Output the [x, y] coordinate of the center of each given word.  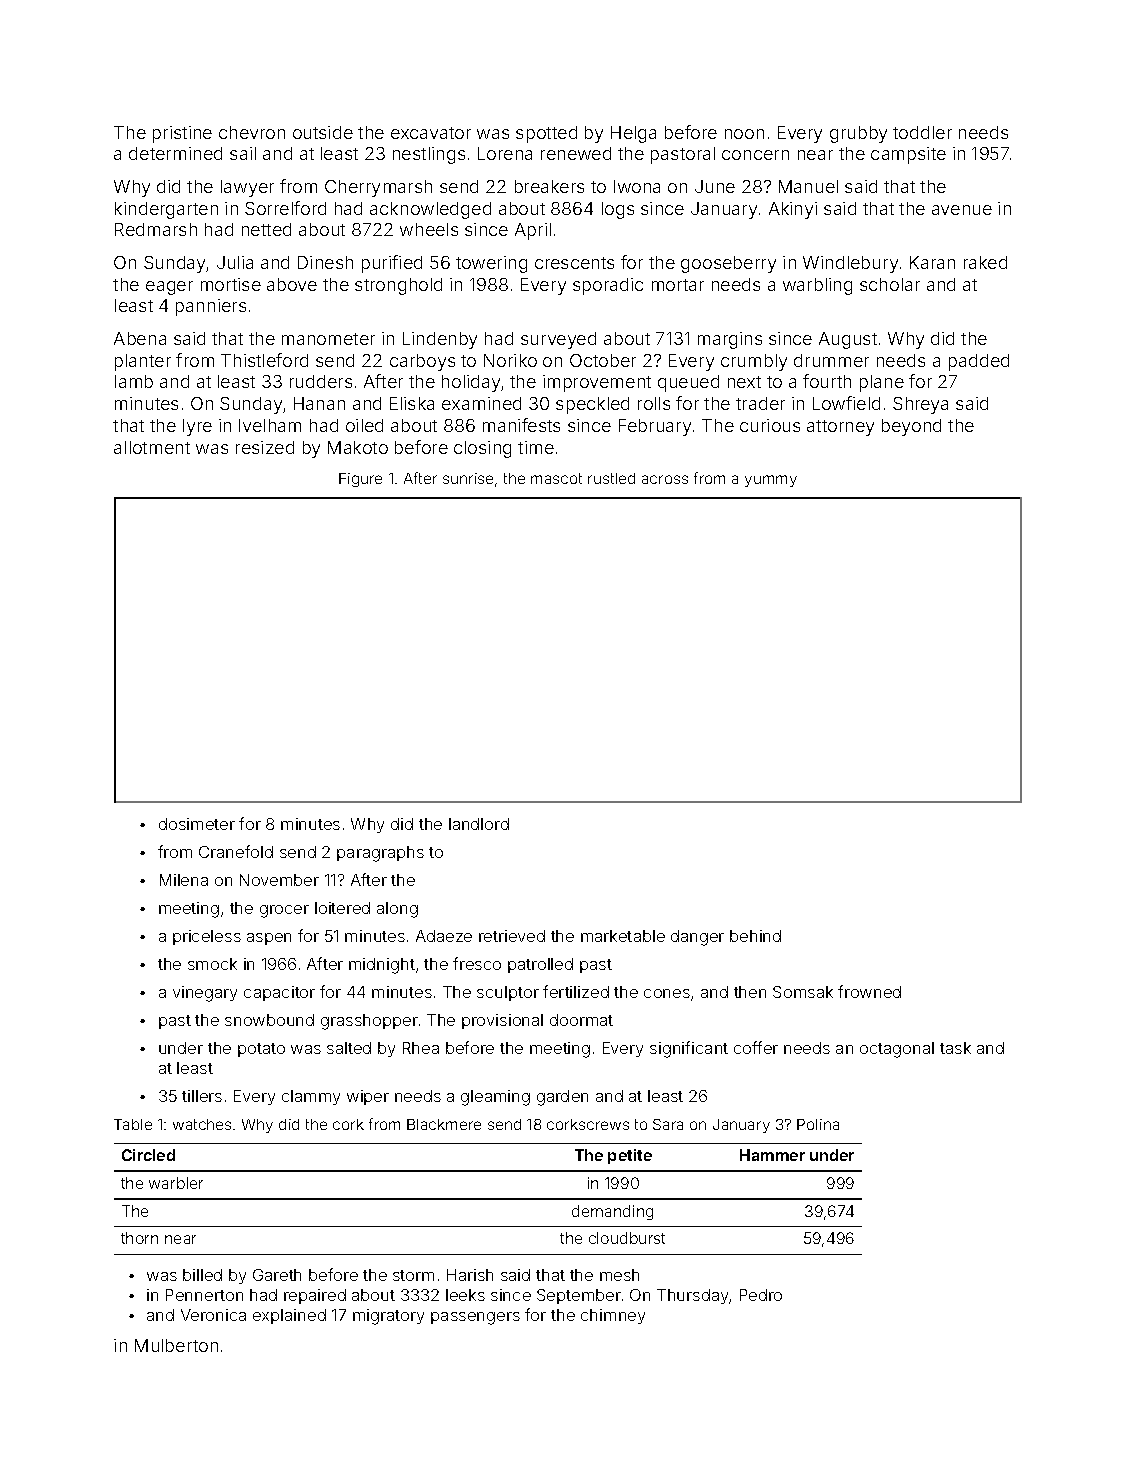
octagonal [897, 1050]
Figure [360, 480]
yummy [771, 481]
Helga [633, 134]
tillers [202, 1096]
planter [143, 362]
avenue [962, 210]
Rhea [421, 1048]
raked [985, 262]
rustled [611, 478]
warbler [176, 1183]
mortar [678, 285]
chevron [252, 132]
